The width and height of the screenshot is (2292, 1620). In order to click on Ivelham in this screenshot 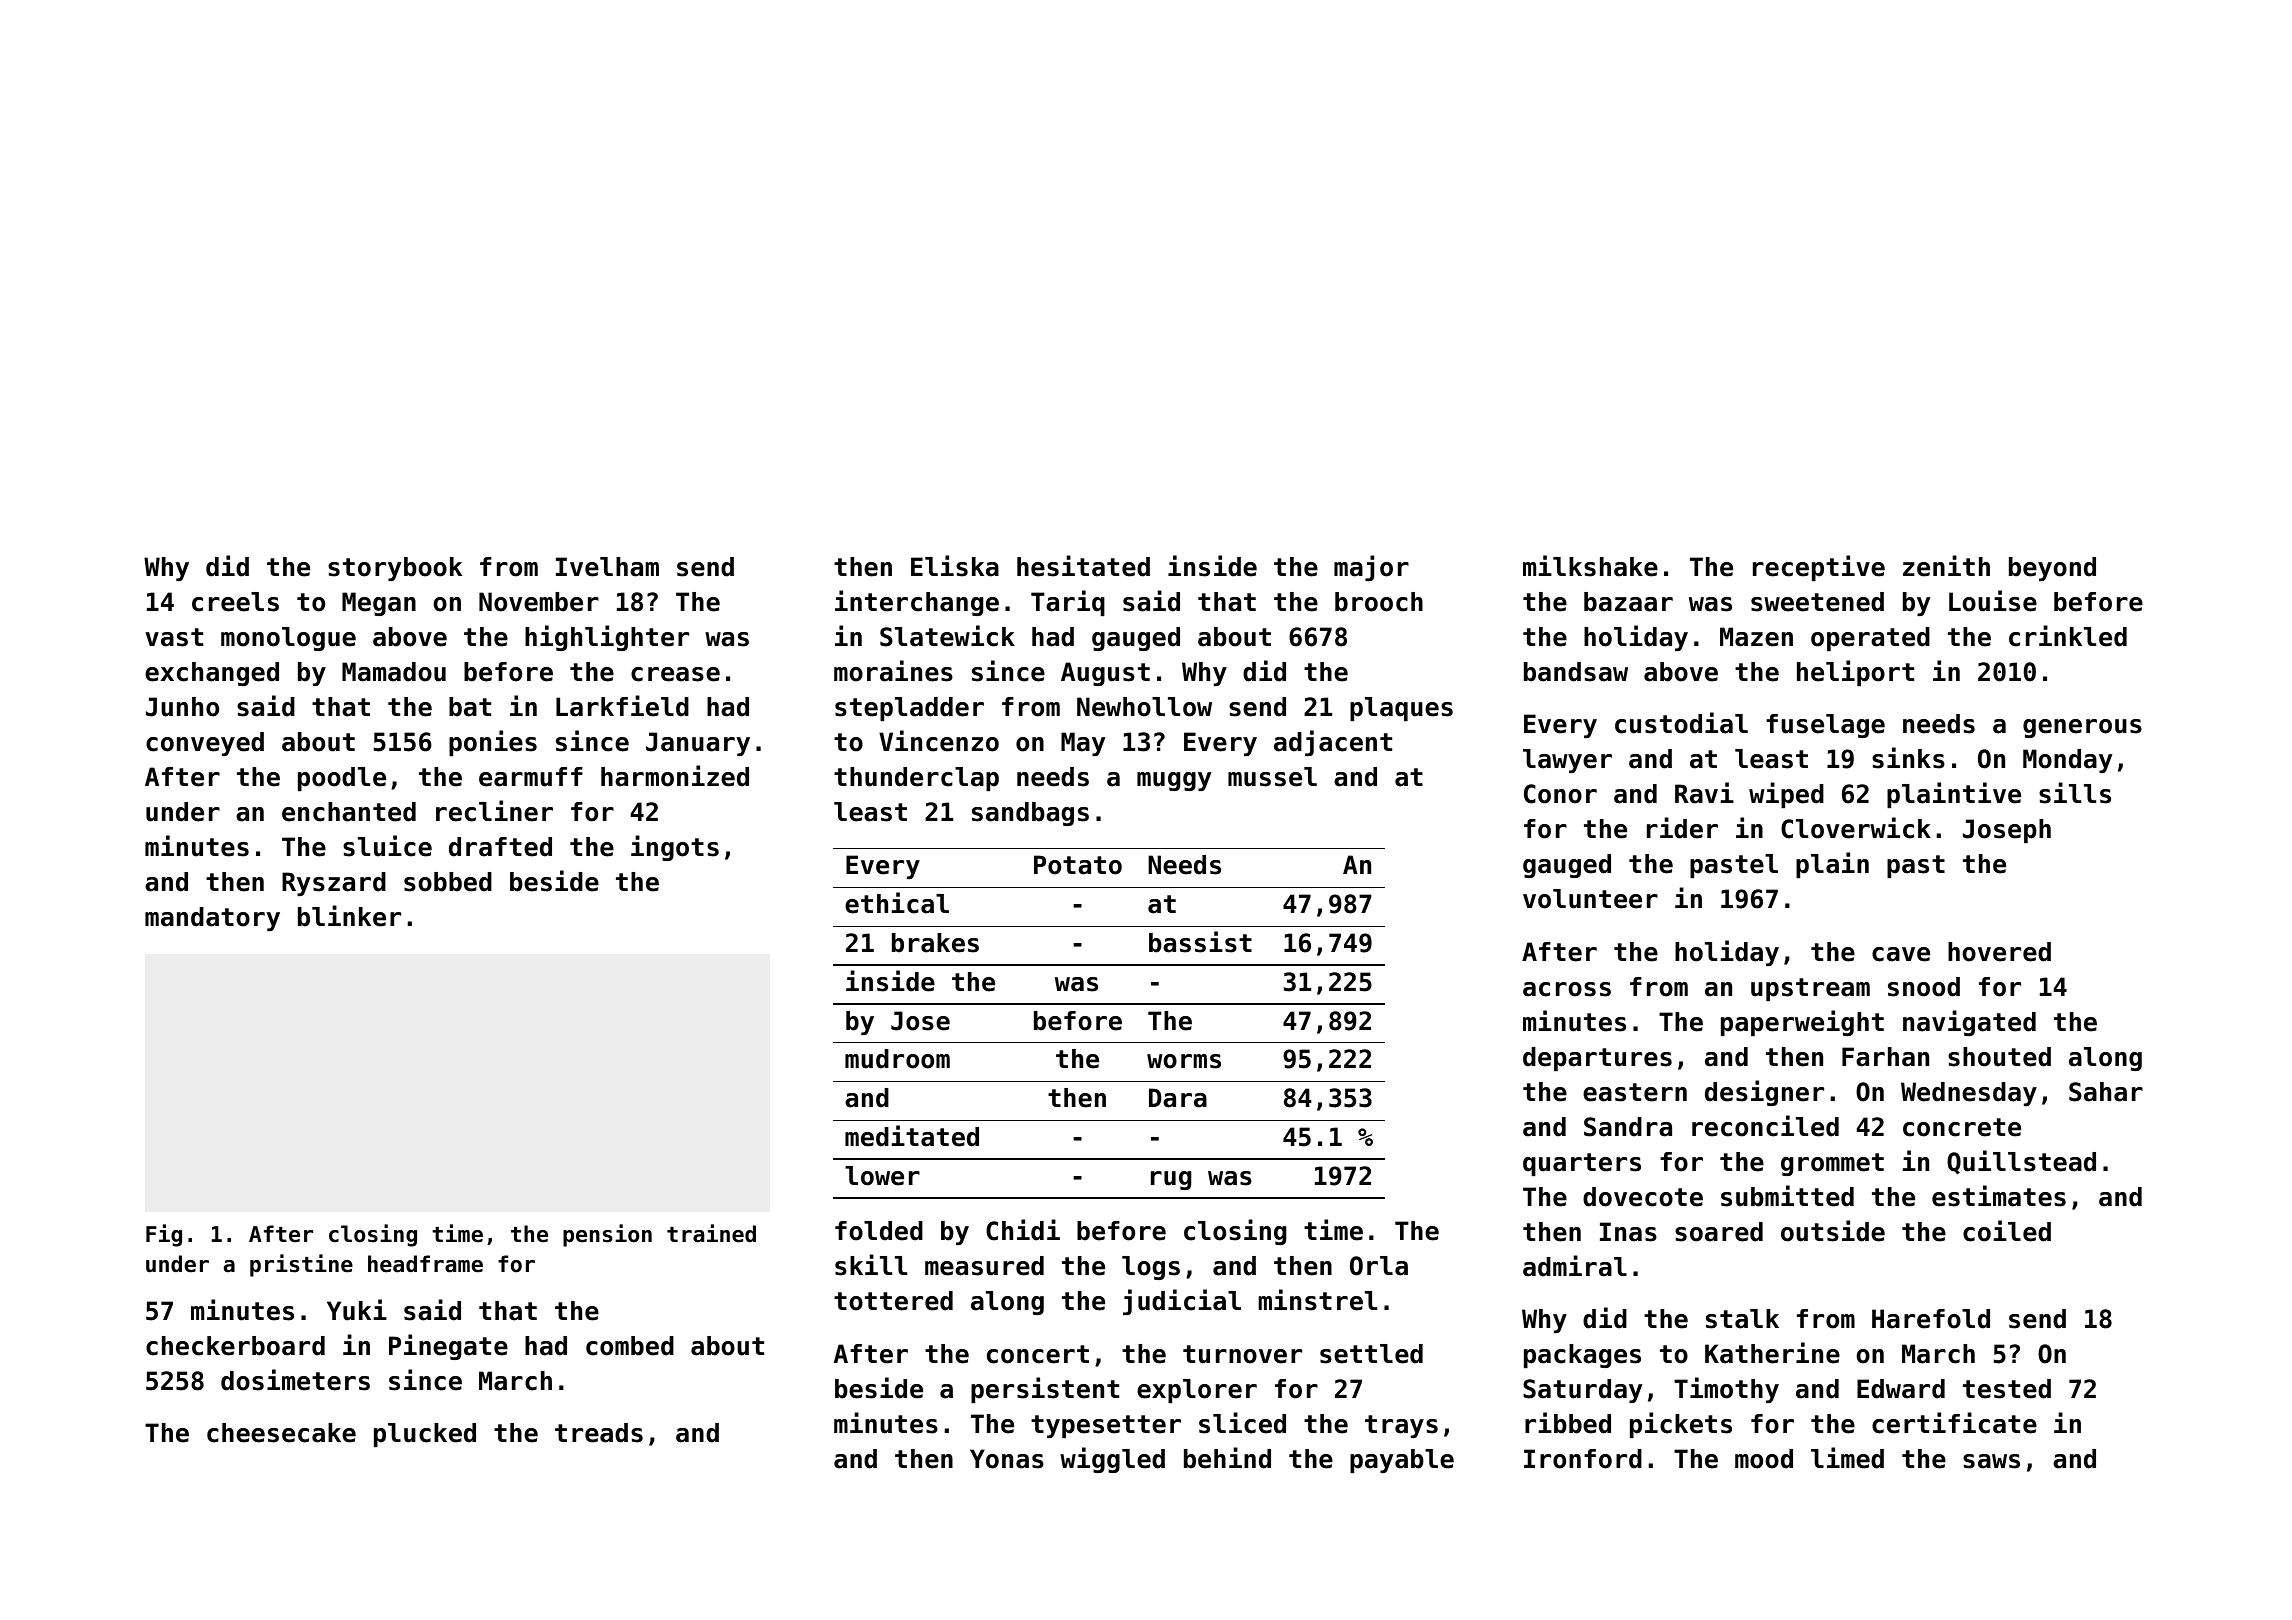, I will do `click(607, 567)`.
